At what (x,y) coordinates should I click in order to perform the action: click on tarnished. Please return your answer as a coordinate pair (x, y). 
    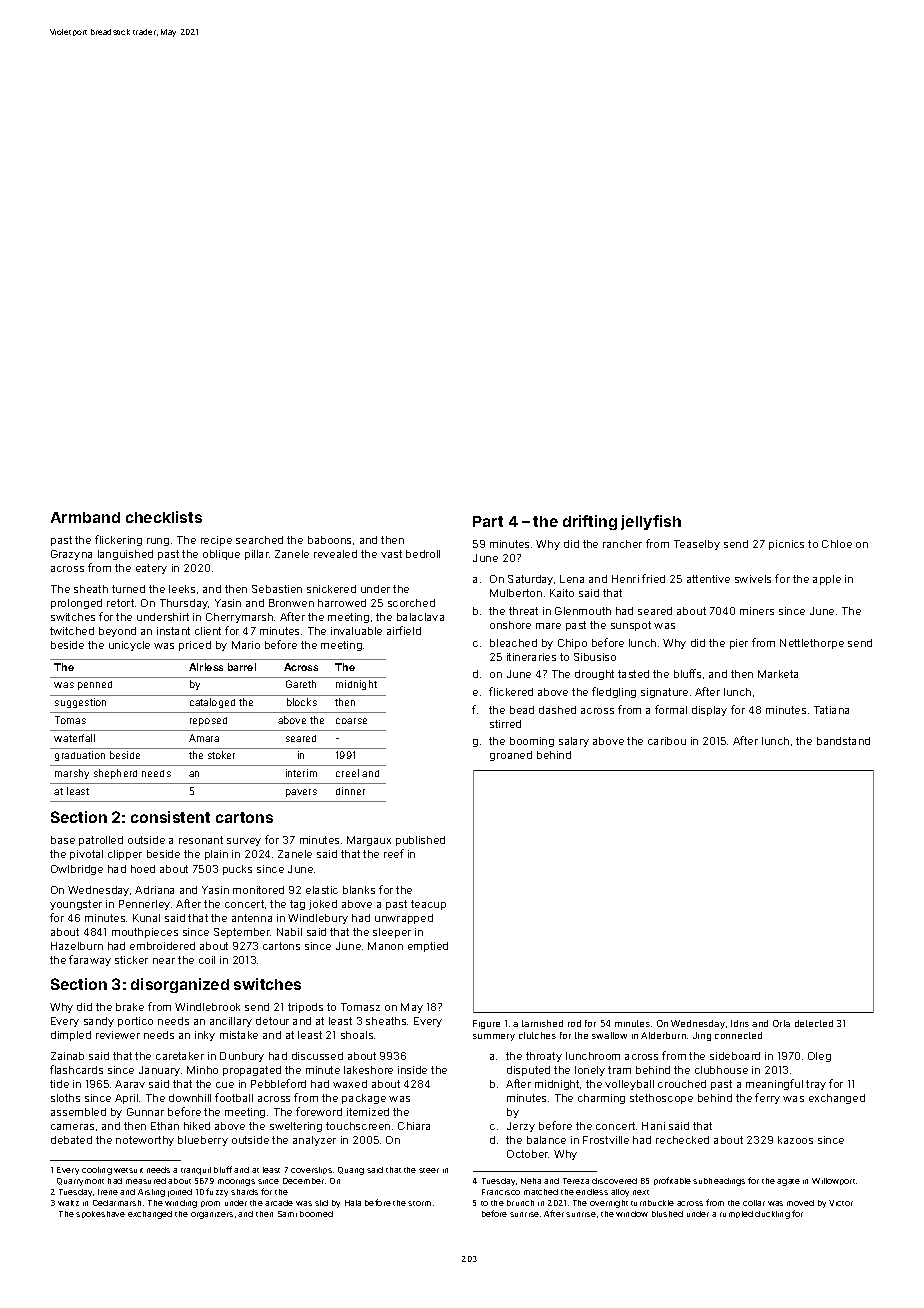
    Looking at the image, I should click on (542, 1023).
